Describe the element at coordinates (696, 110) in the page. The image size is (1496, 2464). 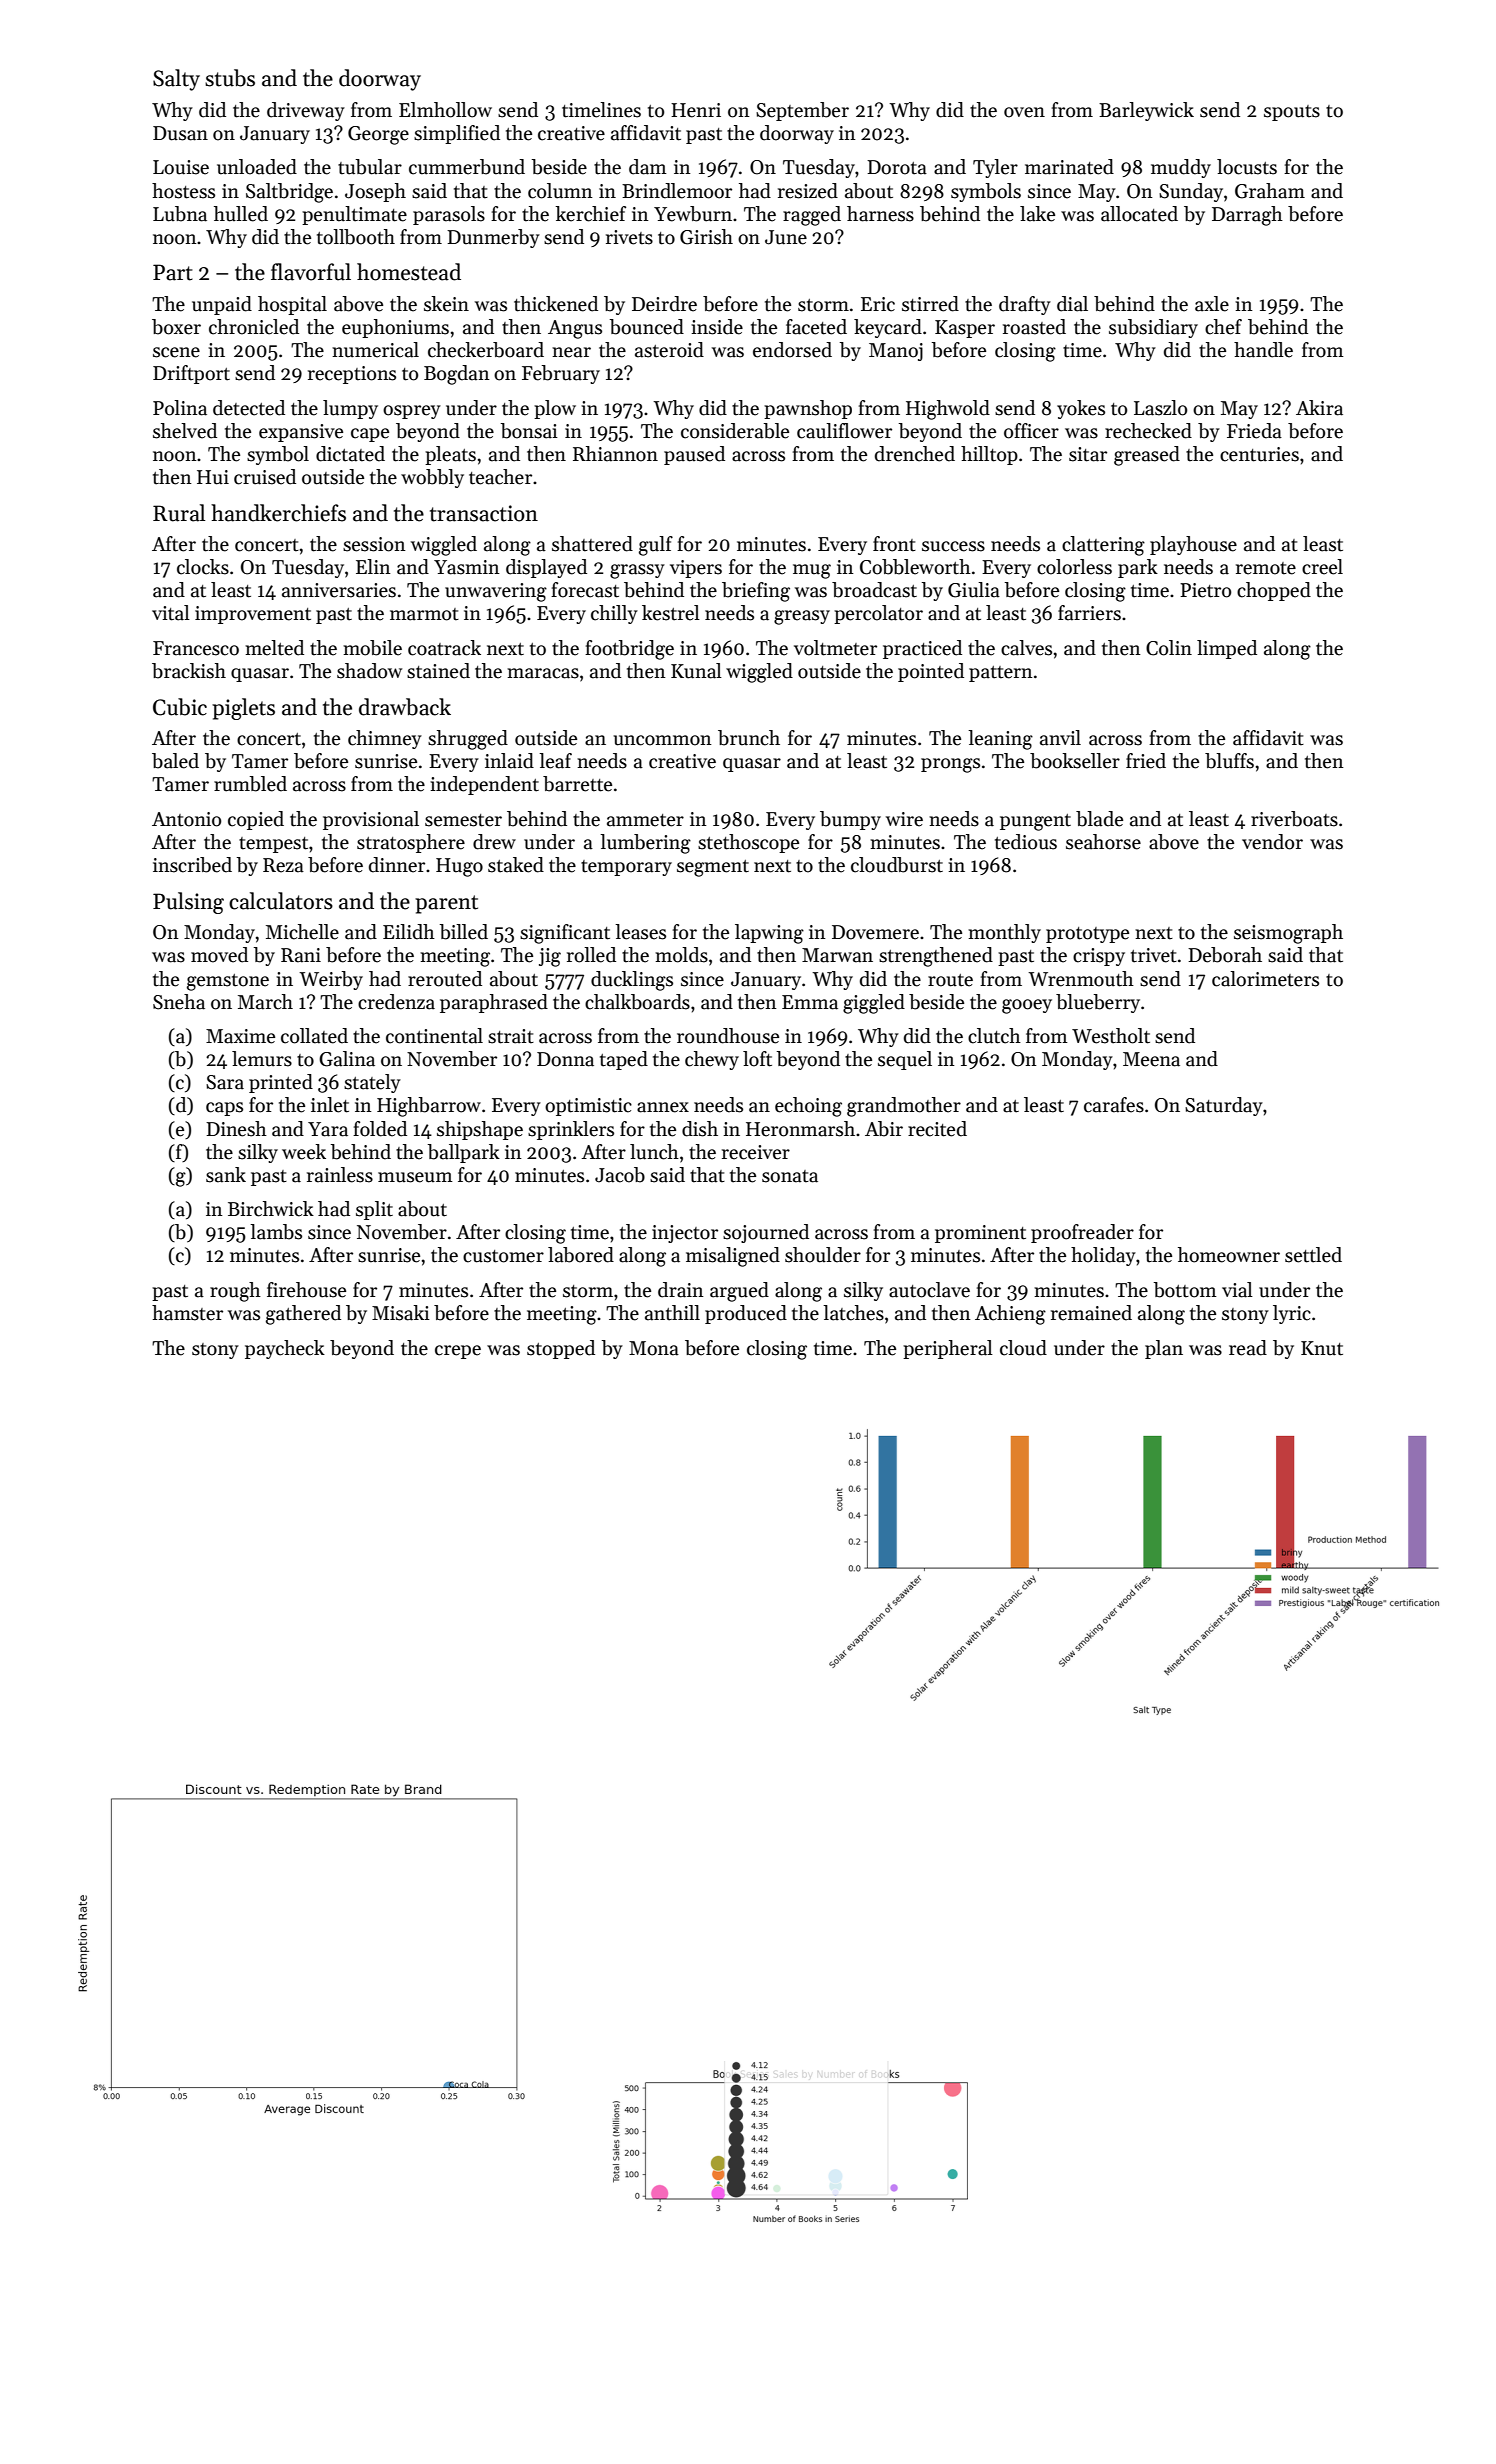
I see `Henri` at that location.
